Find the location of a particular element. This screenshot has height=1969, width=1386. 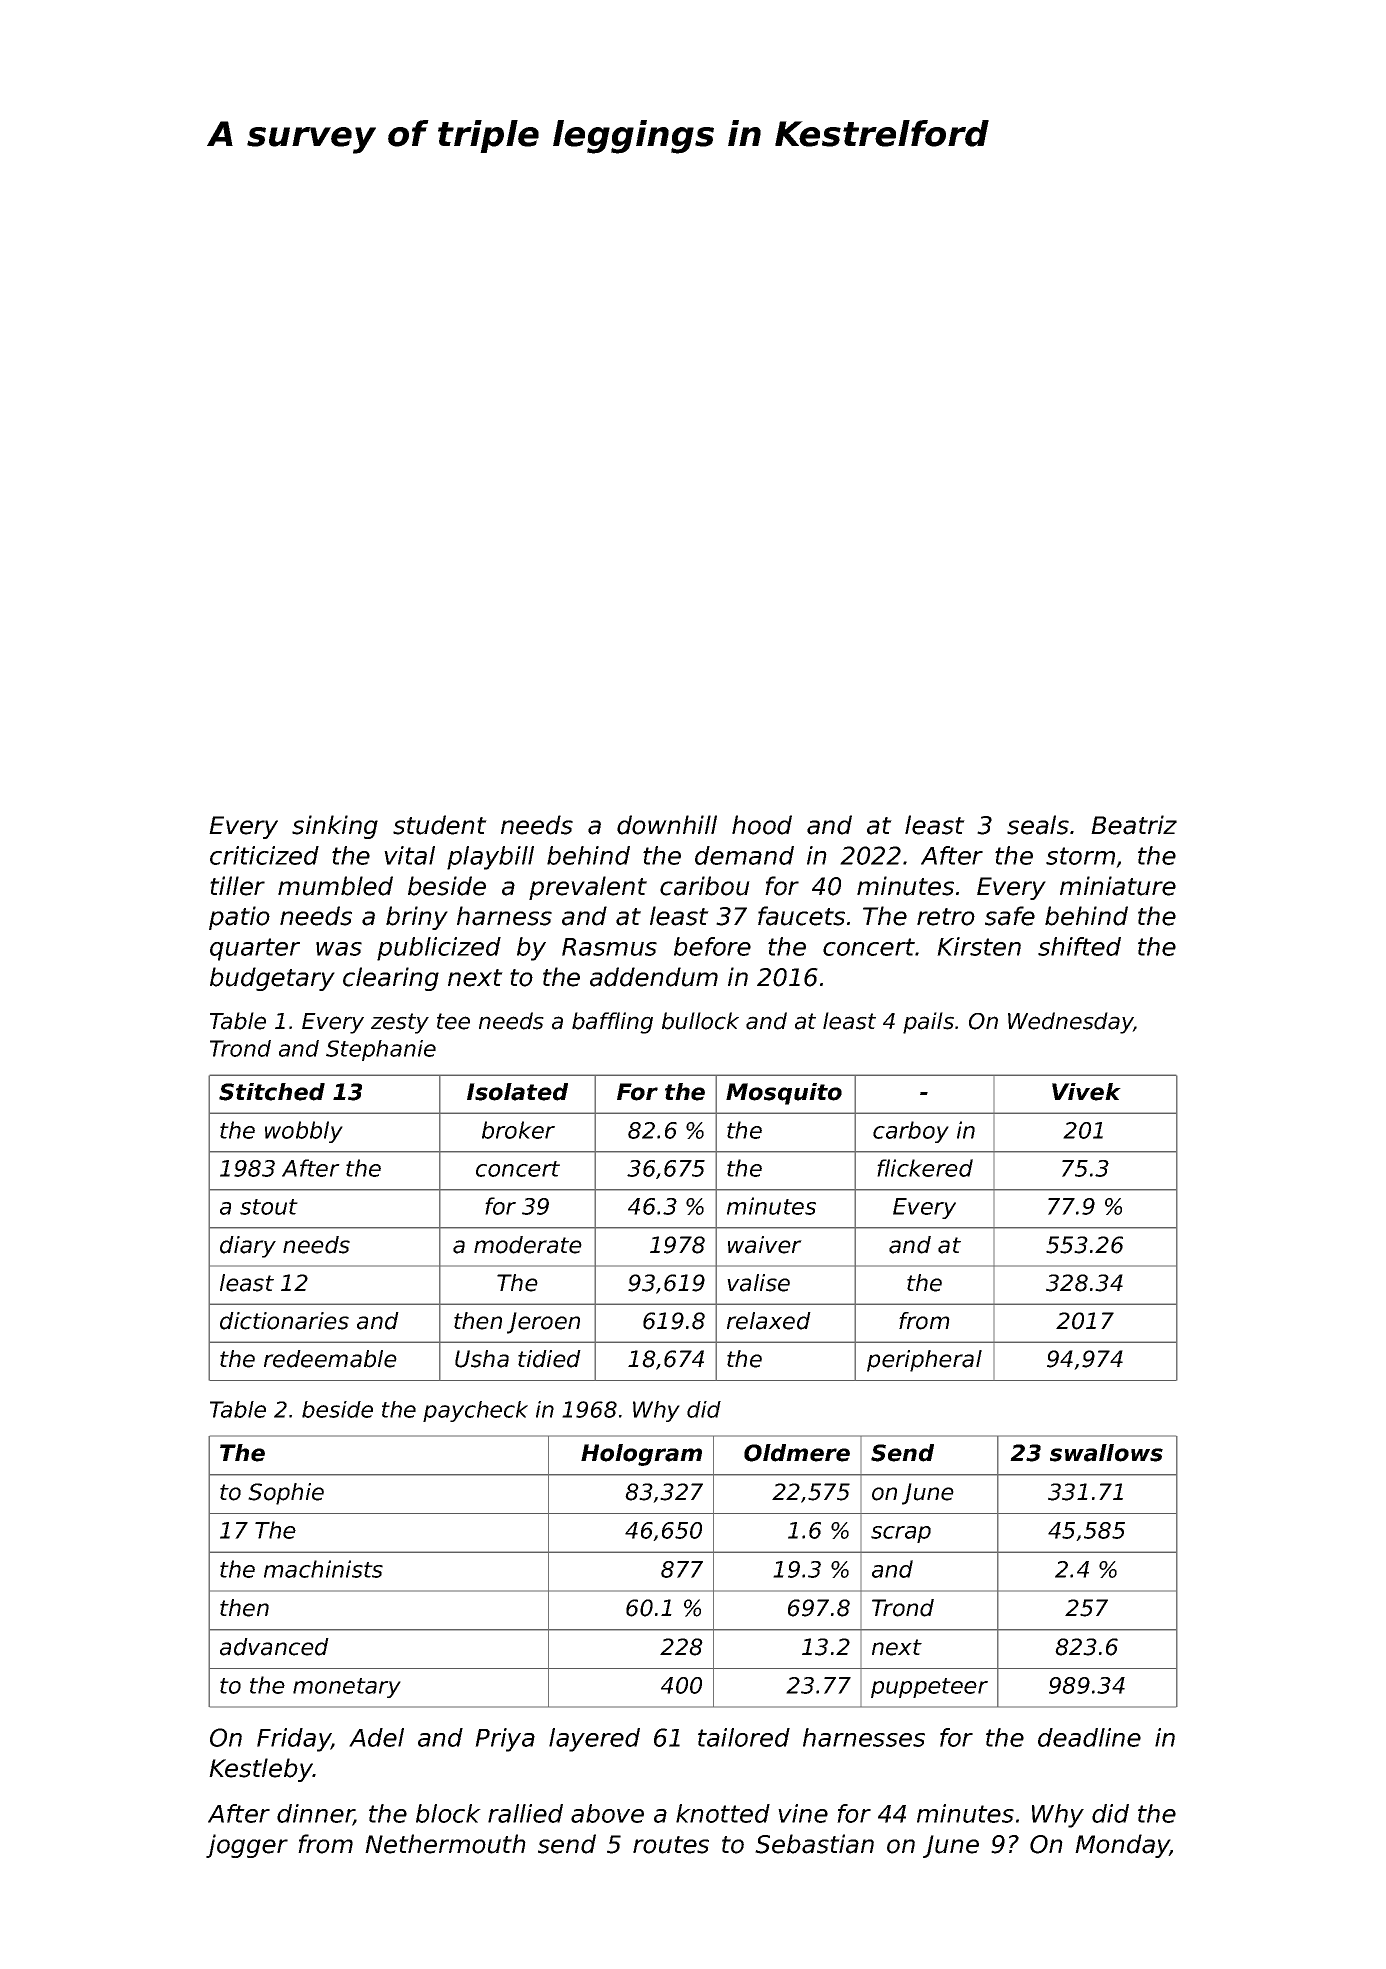

redeemable is located at coordinates (330, 1359).
